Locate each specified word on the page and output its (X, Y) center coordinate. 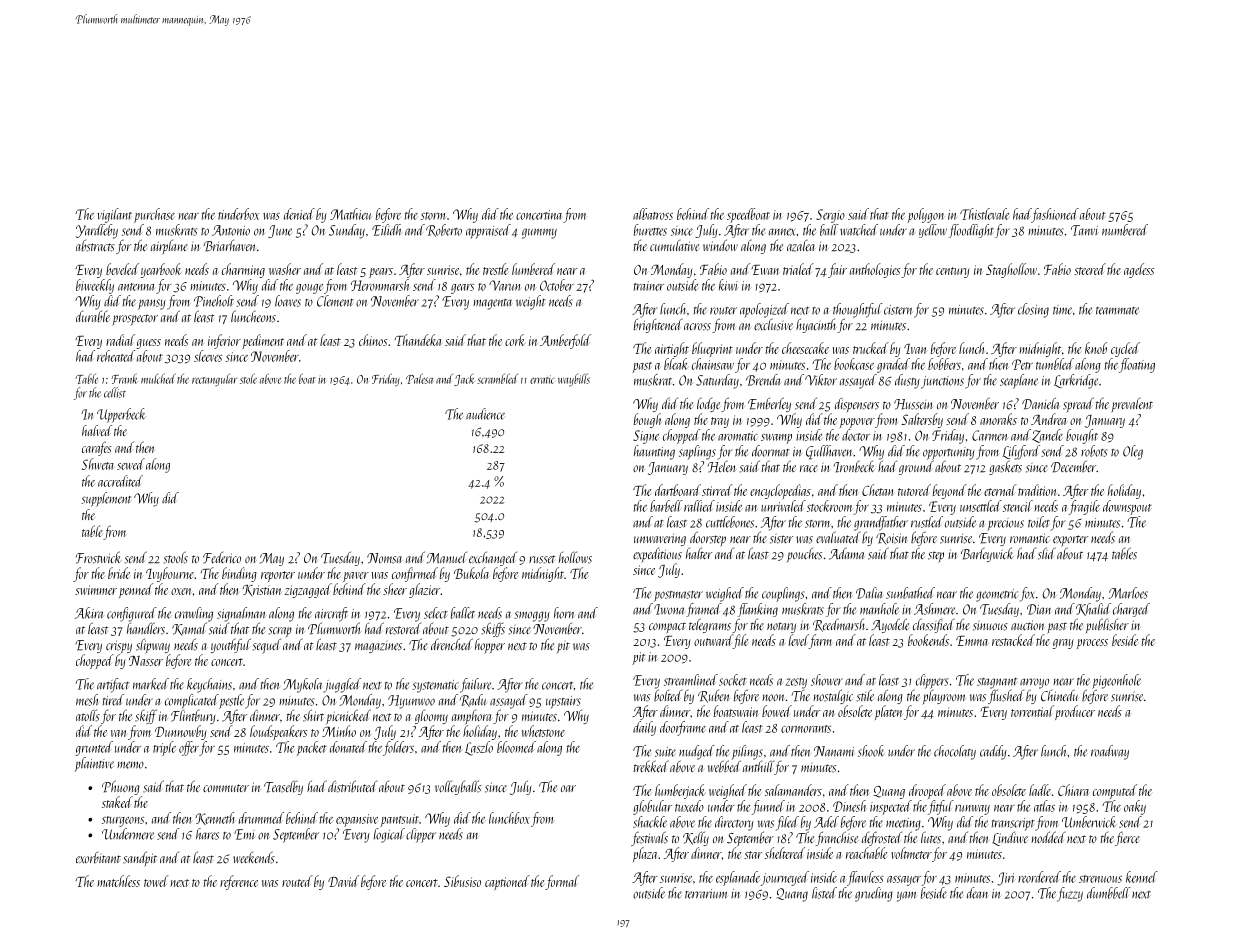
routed (297, 881)
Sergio (830, 216)
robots (1094, 451)
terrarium (706, 894)
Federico (222, 558)
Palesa (419, 378)
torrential (1032, 711)
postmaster (678, 596)
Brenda (763, 380)
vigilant (114, 215)
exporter (1070, 541)
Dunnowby (181, 732)
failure (475, 685)
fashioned (1055, 215)
